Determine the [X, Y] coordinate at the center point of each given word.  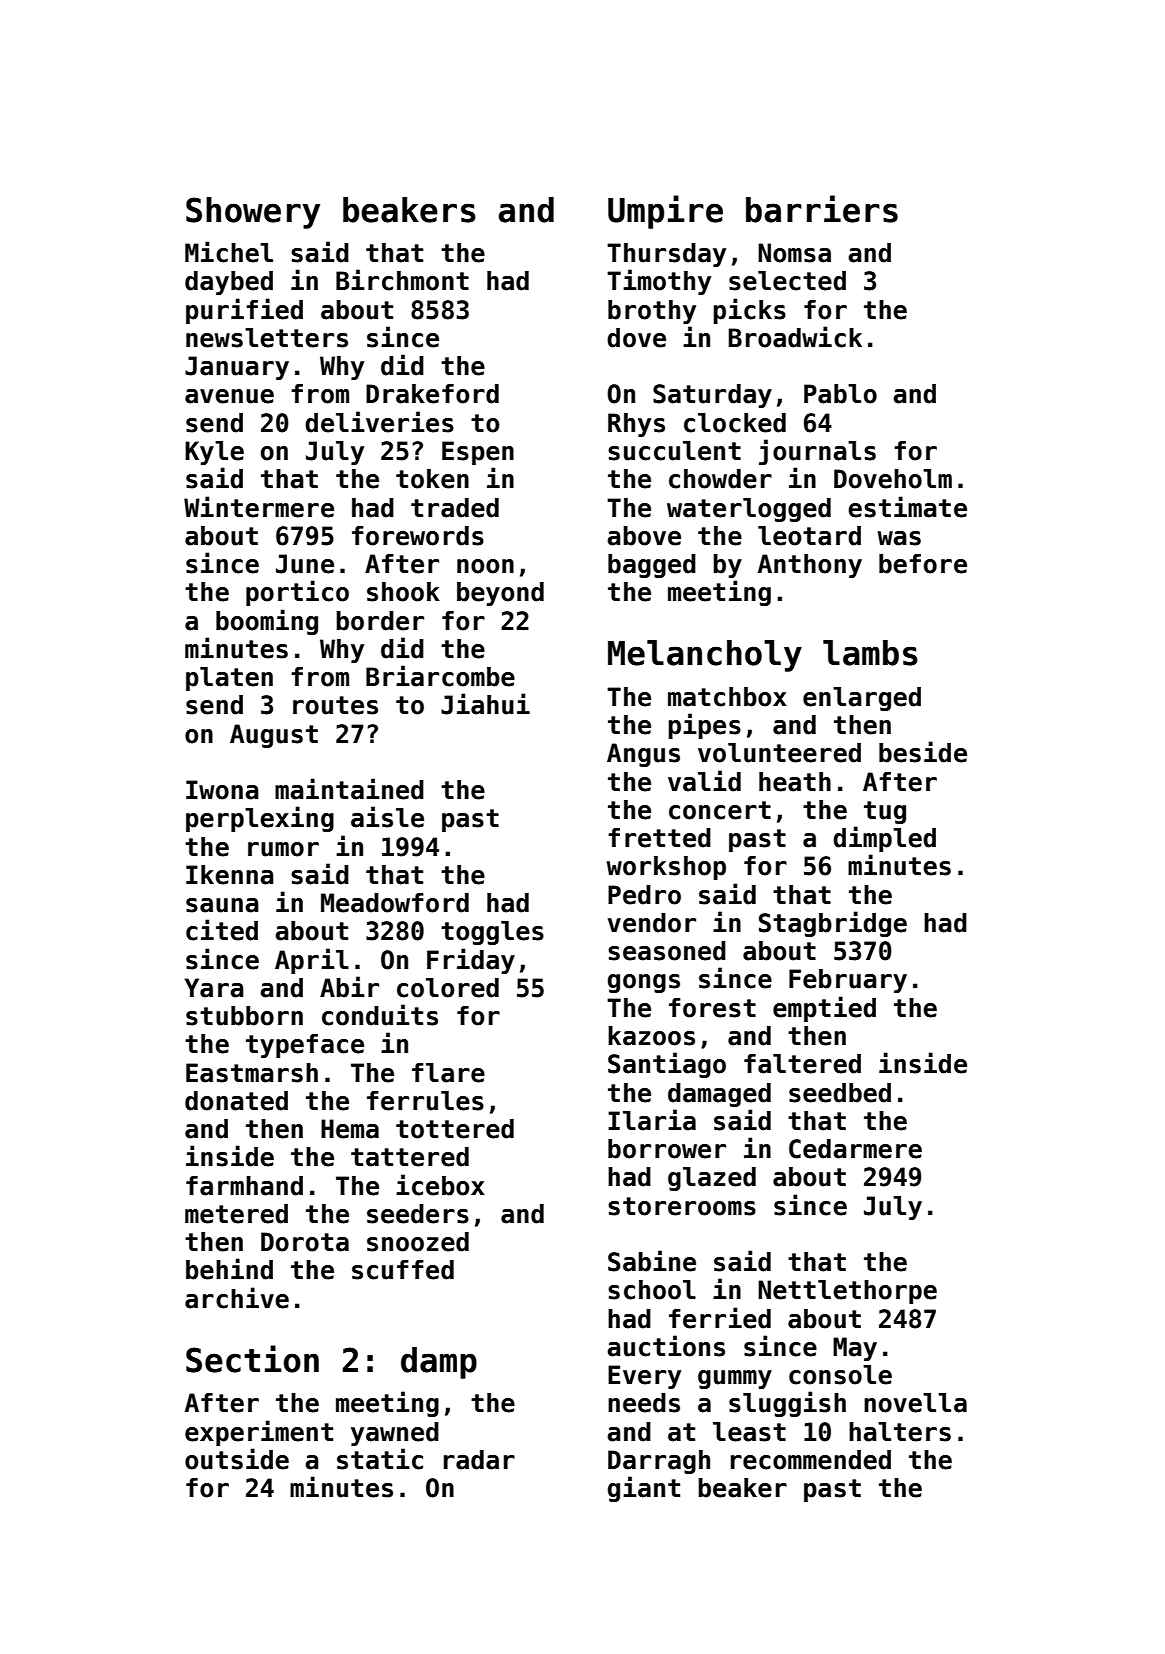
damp [439, 1363]
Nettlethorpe [847, 1292]
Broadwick [795, 337]
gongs [644, 983]
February [848, 981]
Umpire [665, 212]
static [380, 1459]
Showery [253, 213]
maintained [349, 789]
